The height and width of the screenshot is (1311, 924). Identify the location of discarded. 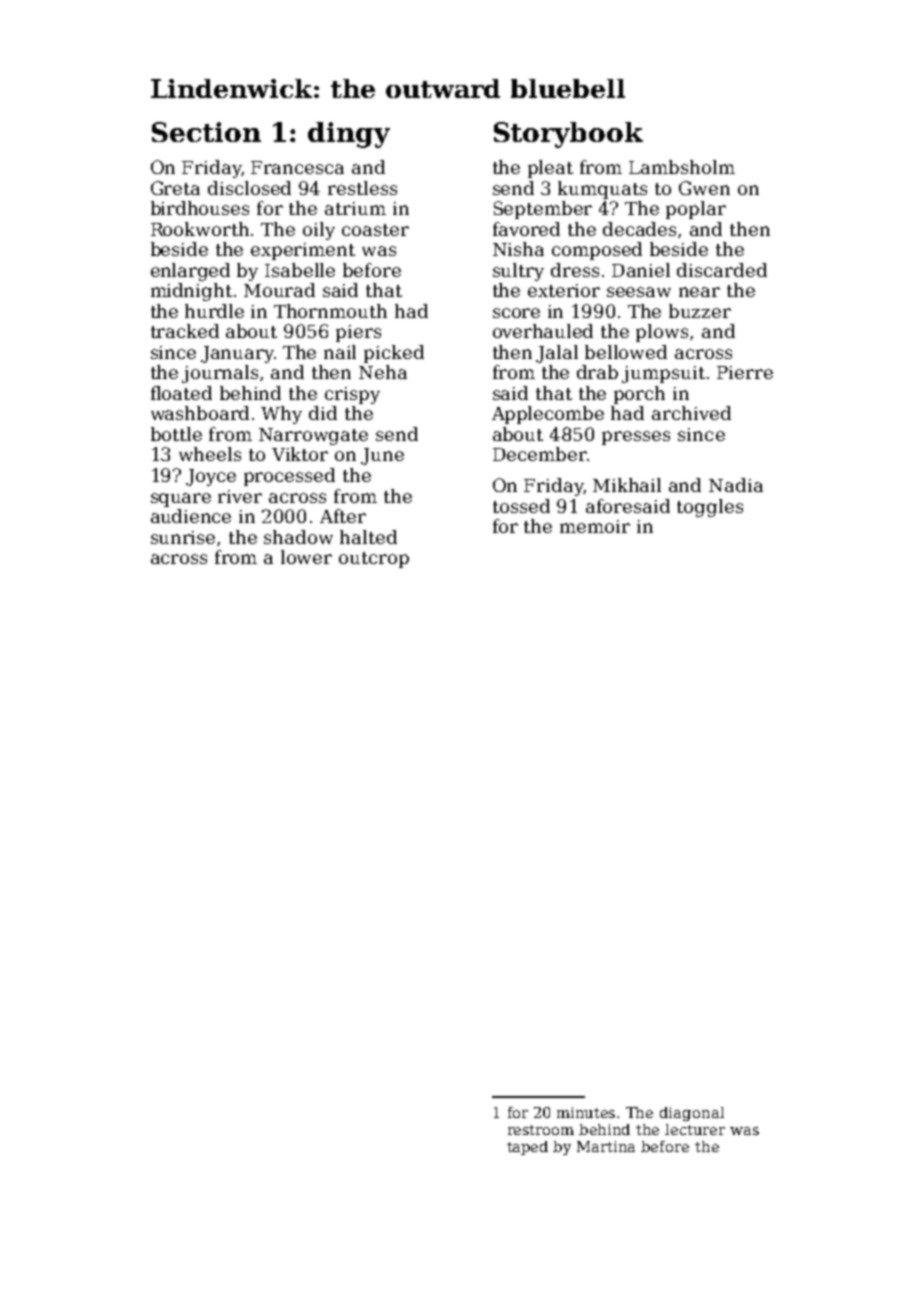
(722, 270).
